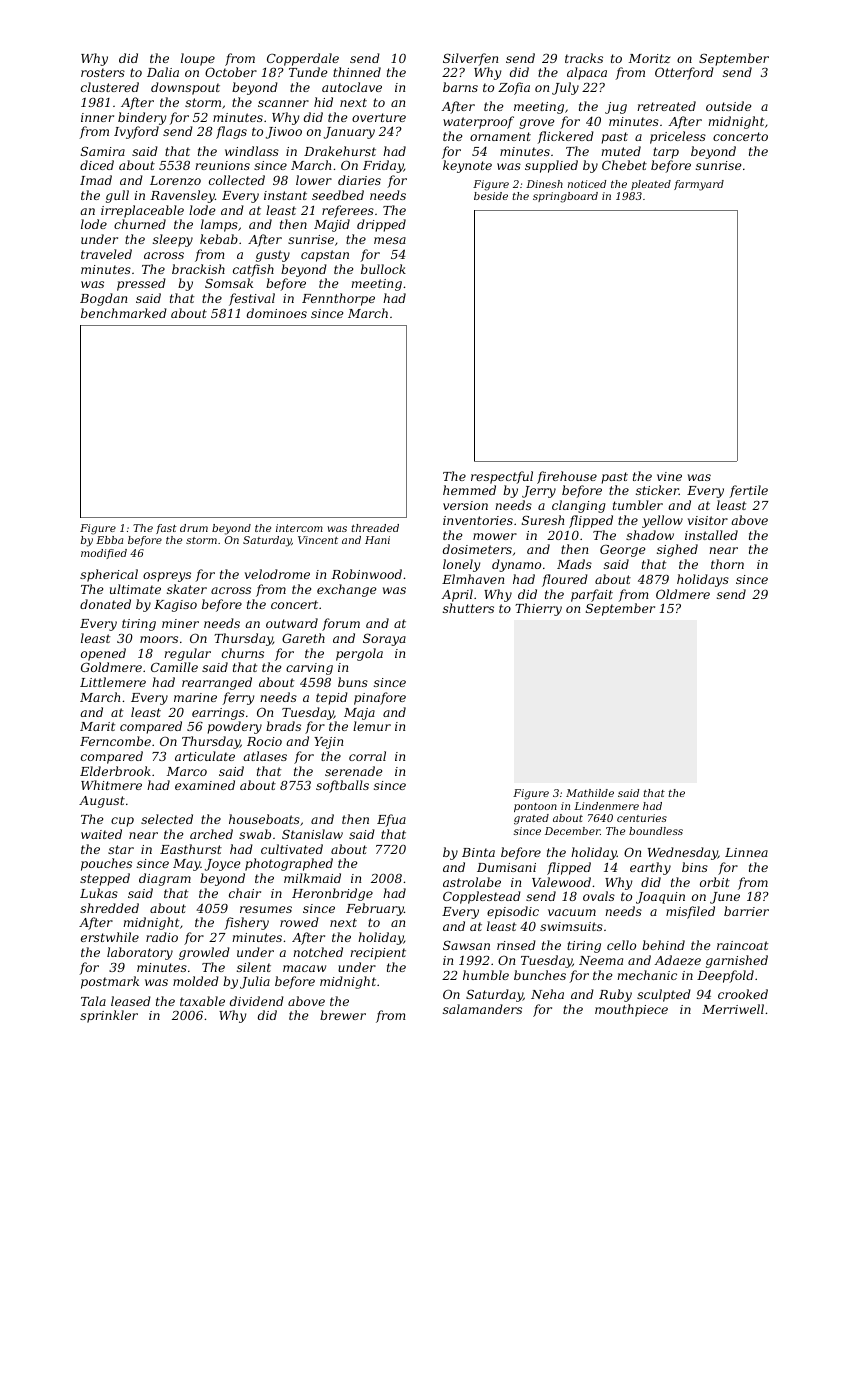 This image has height=1400, width=849. What do you see at coordinates (159, 639) in the image?
I see `moors` at bounding box center [159, 639].
